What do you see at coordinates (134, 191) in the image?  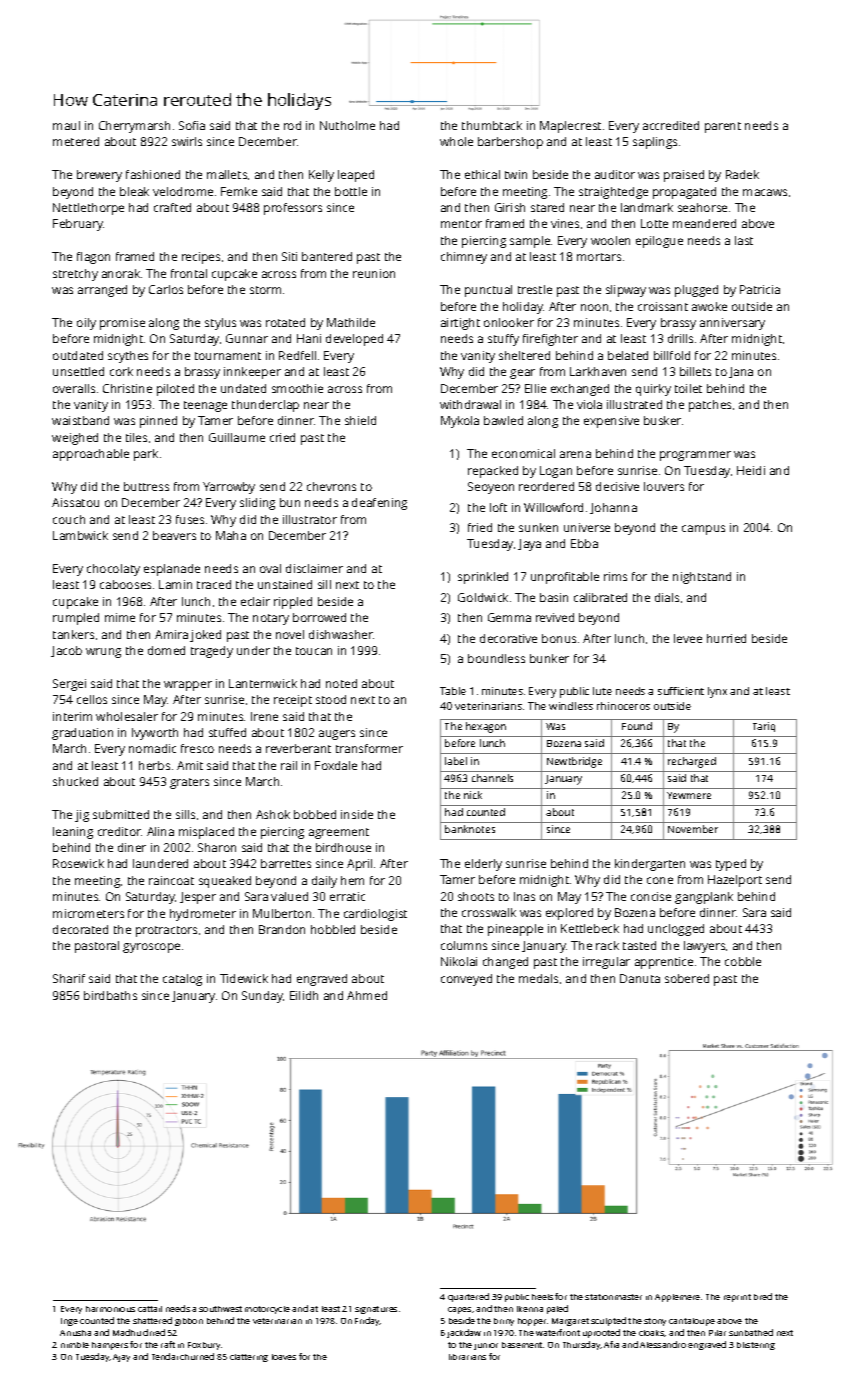 I see `bleak` at bounding box center [134, 191].
